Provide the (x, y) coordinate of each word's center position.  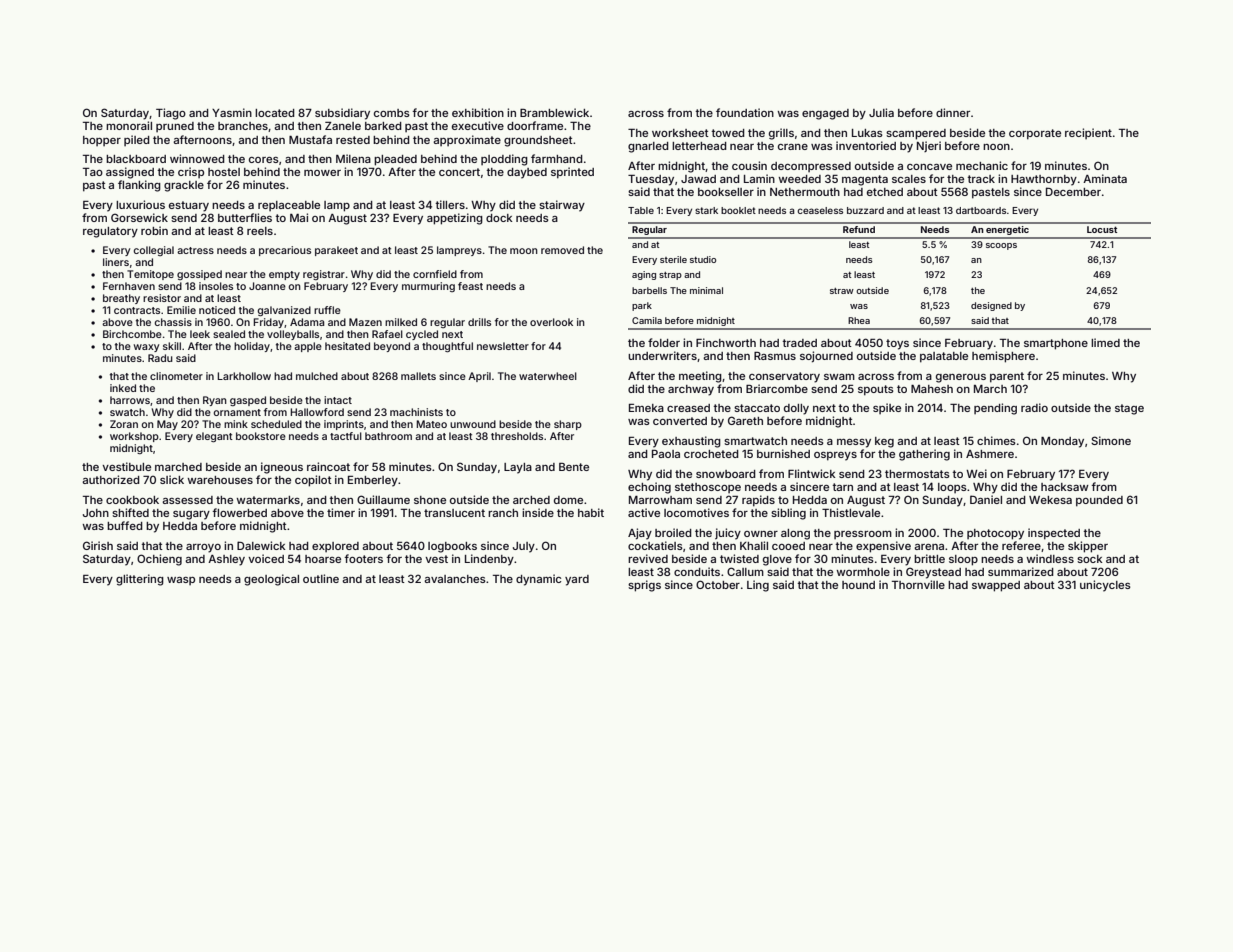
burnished (783, 453)
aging (644, 275)
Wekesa (1050, 500)
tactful (346, 436)
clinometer (176, 376)
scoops (1001, 246)
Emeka (646, 408)
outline (321, 578)
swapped (996, 586)
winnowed (197, 158)
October (718, 584)
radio (1034, 407)
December (1073, 191)
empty (284, 275)
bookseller (726, 192)
